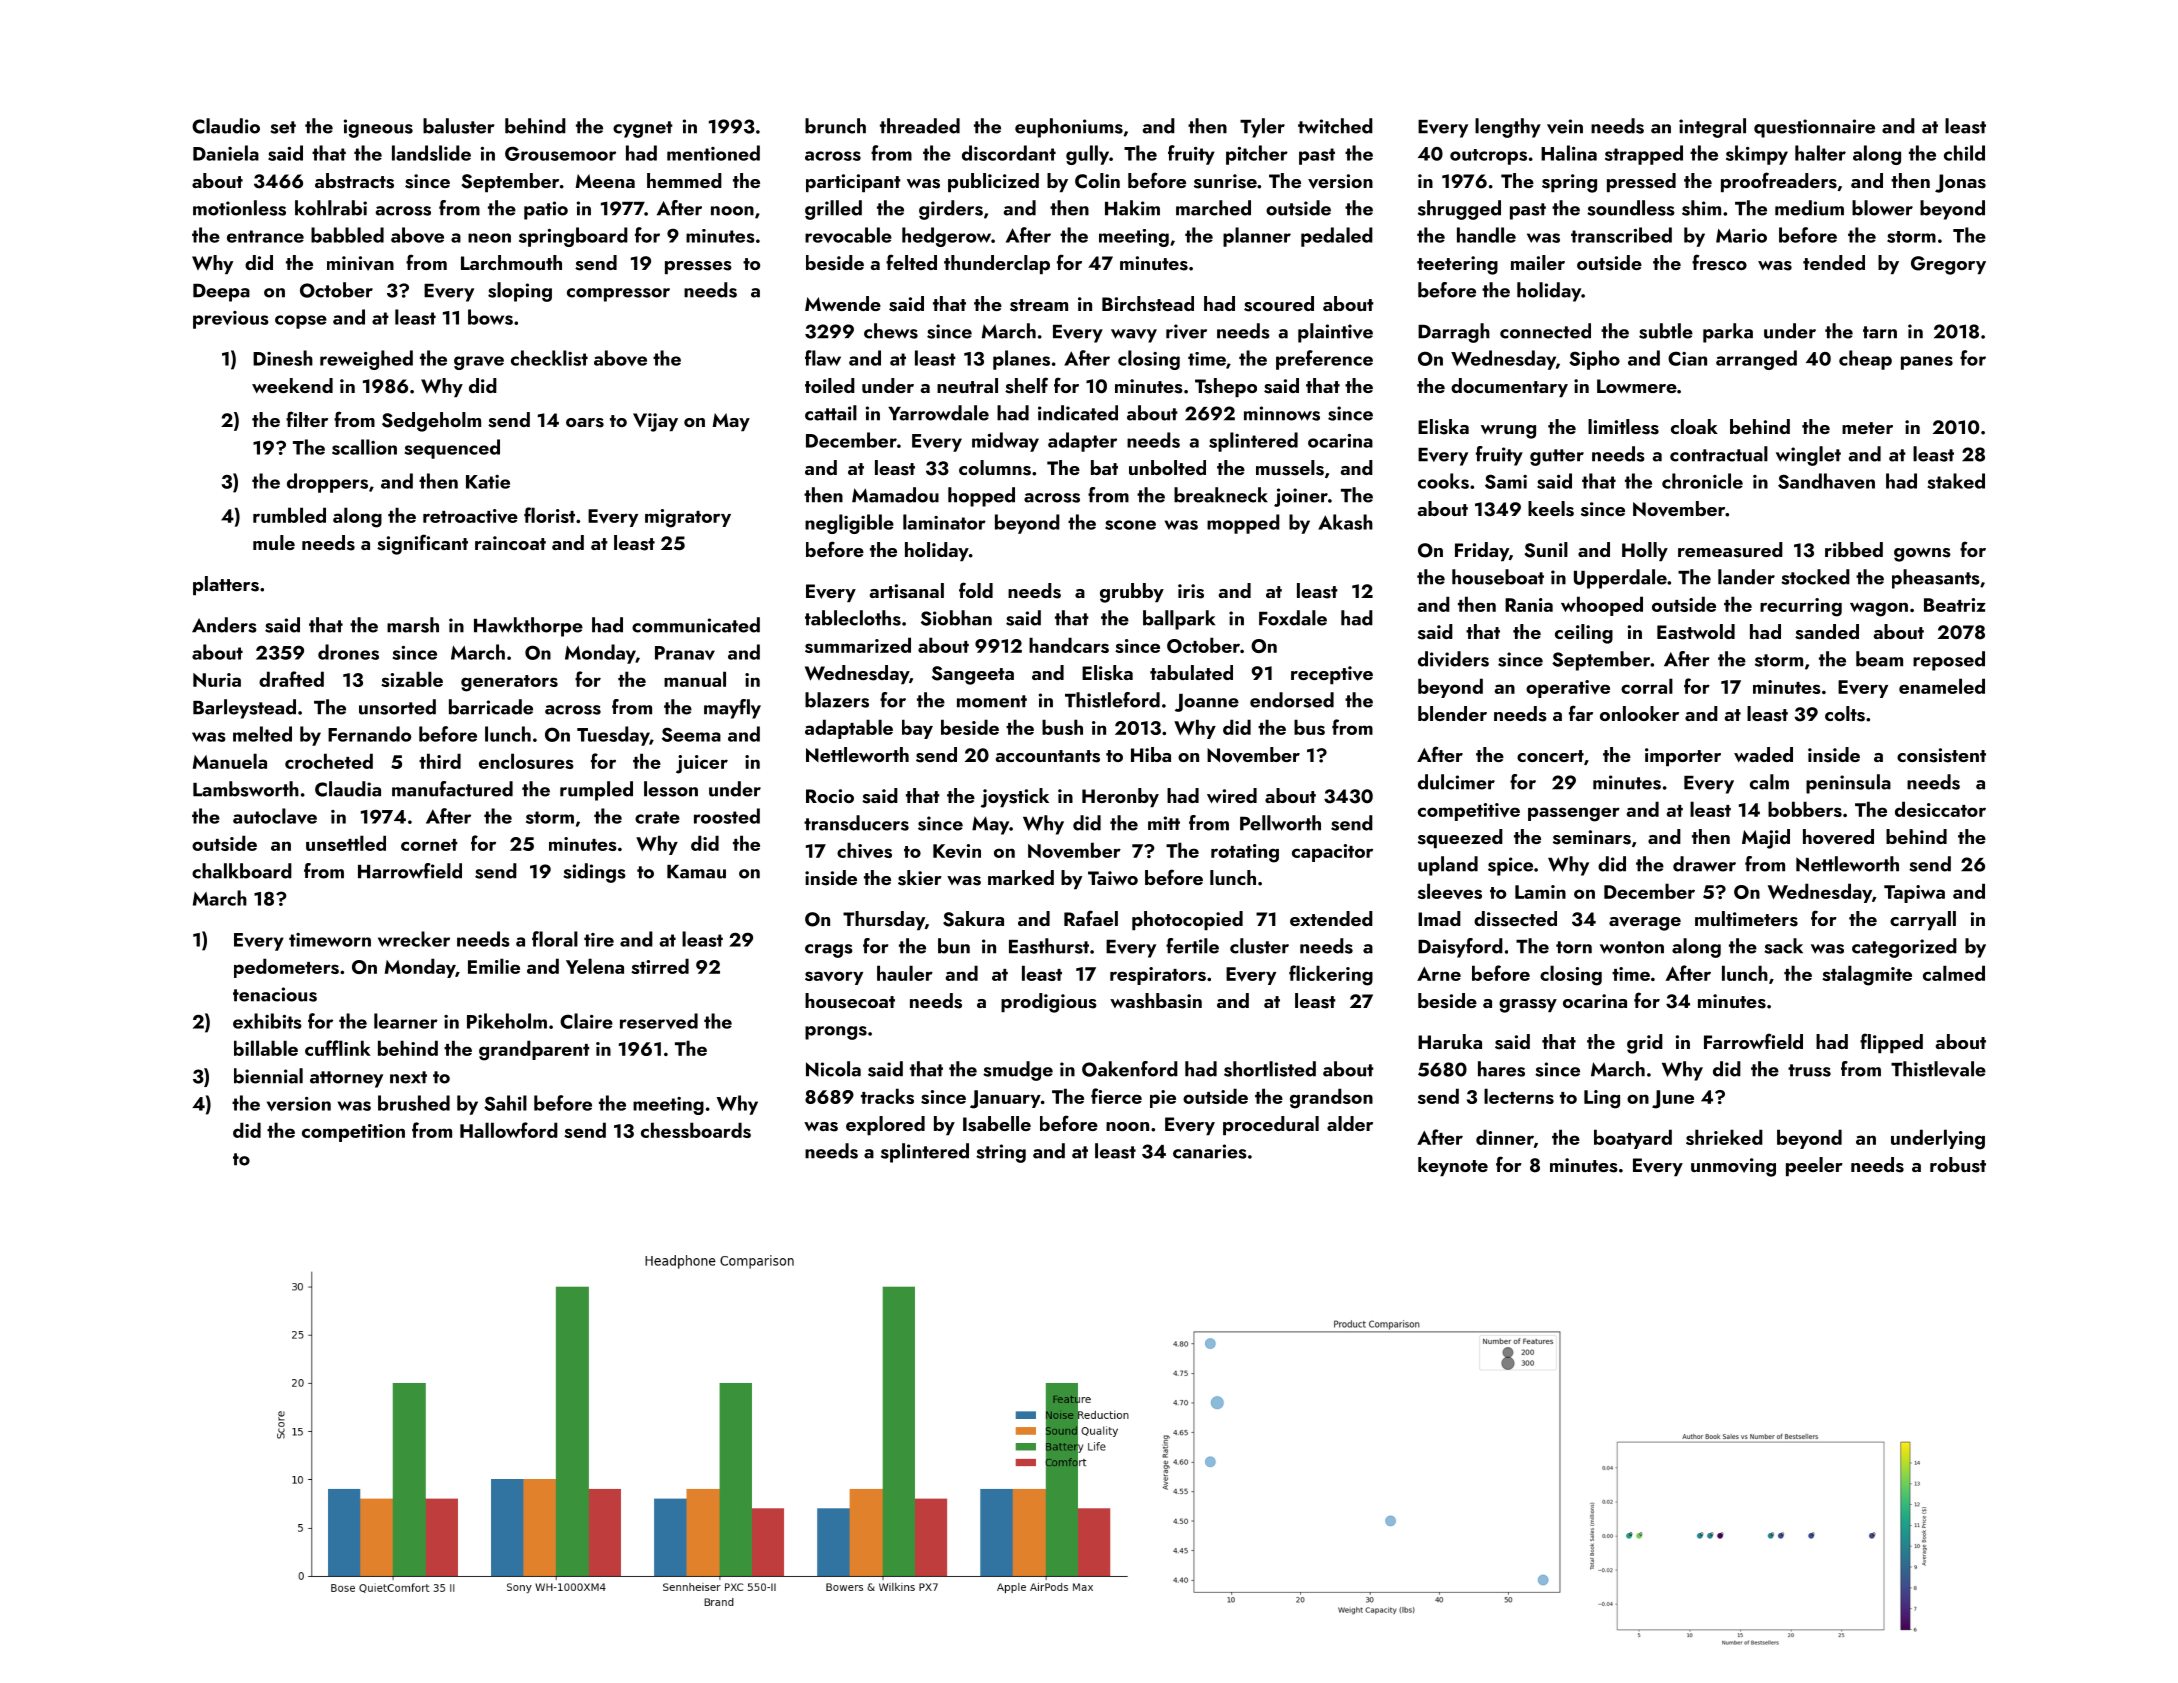  I want to click on string, so click(1001, 1153).
